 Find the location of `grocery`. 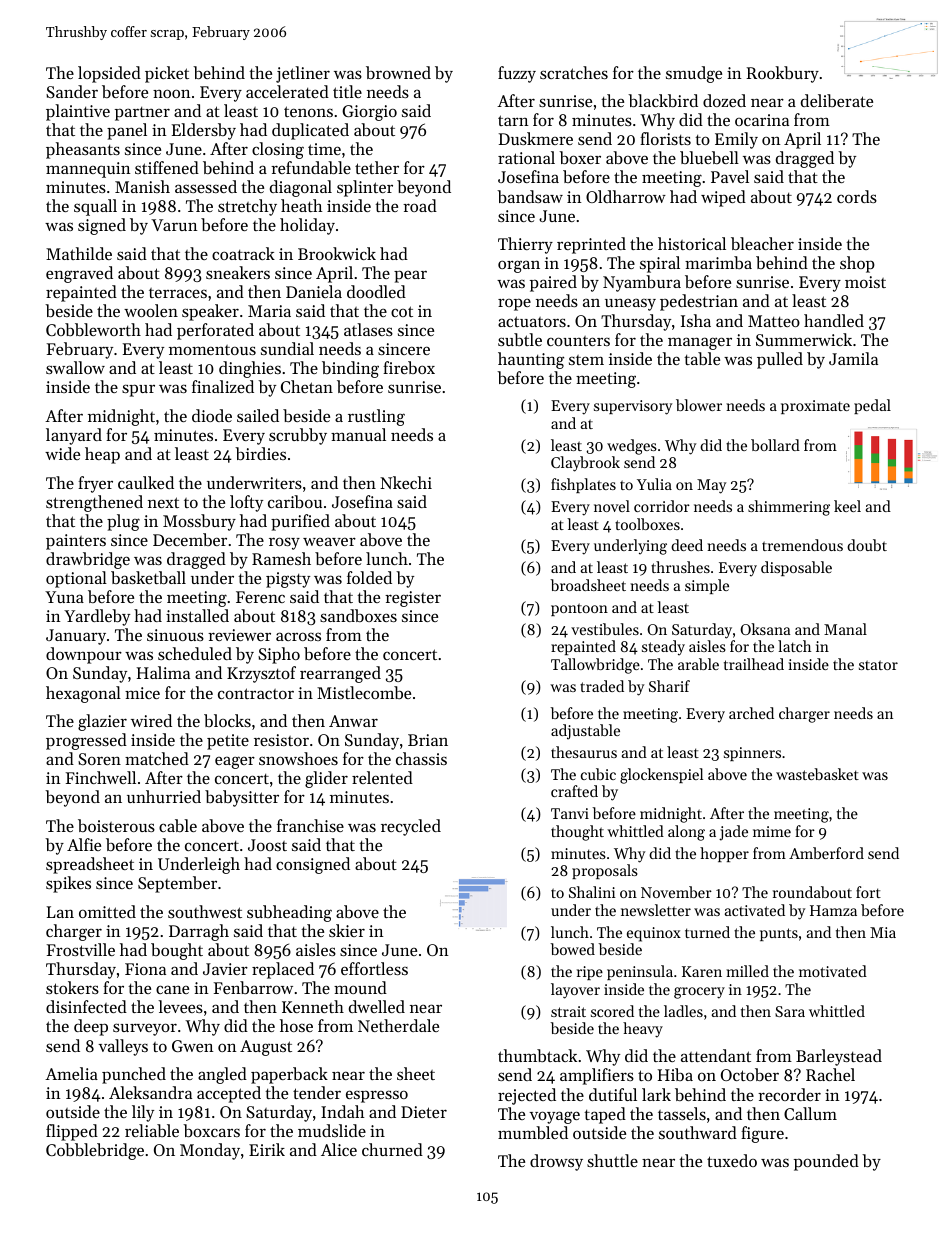

grocery is located at coordinates (699, 993).
